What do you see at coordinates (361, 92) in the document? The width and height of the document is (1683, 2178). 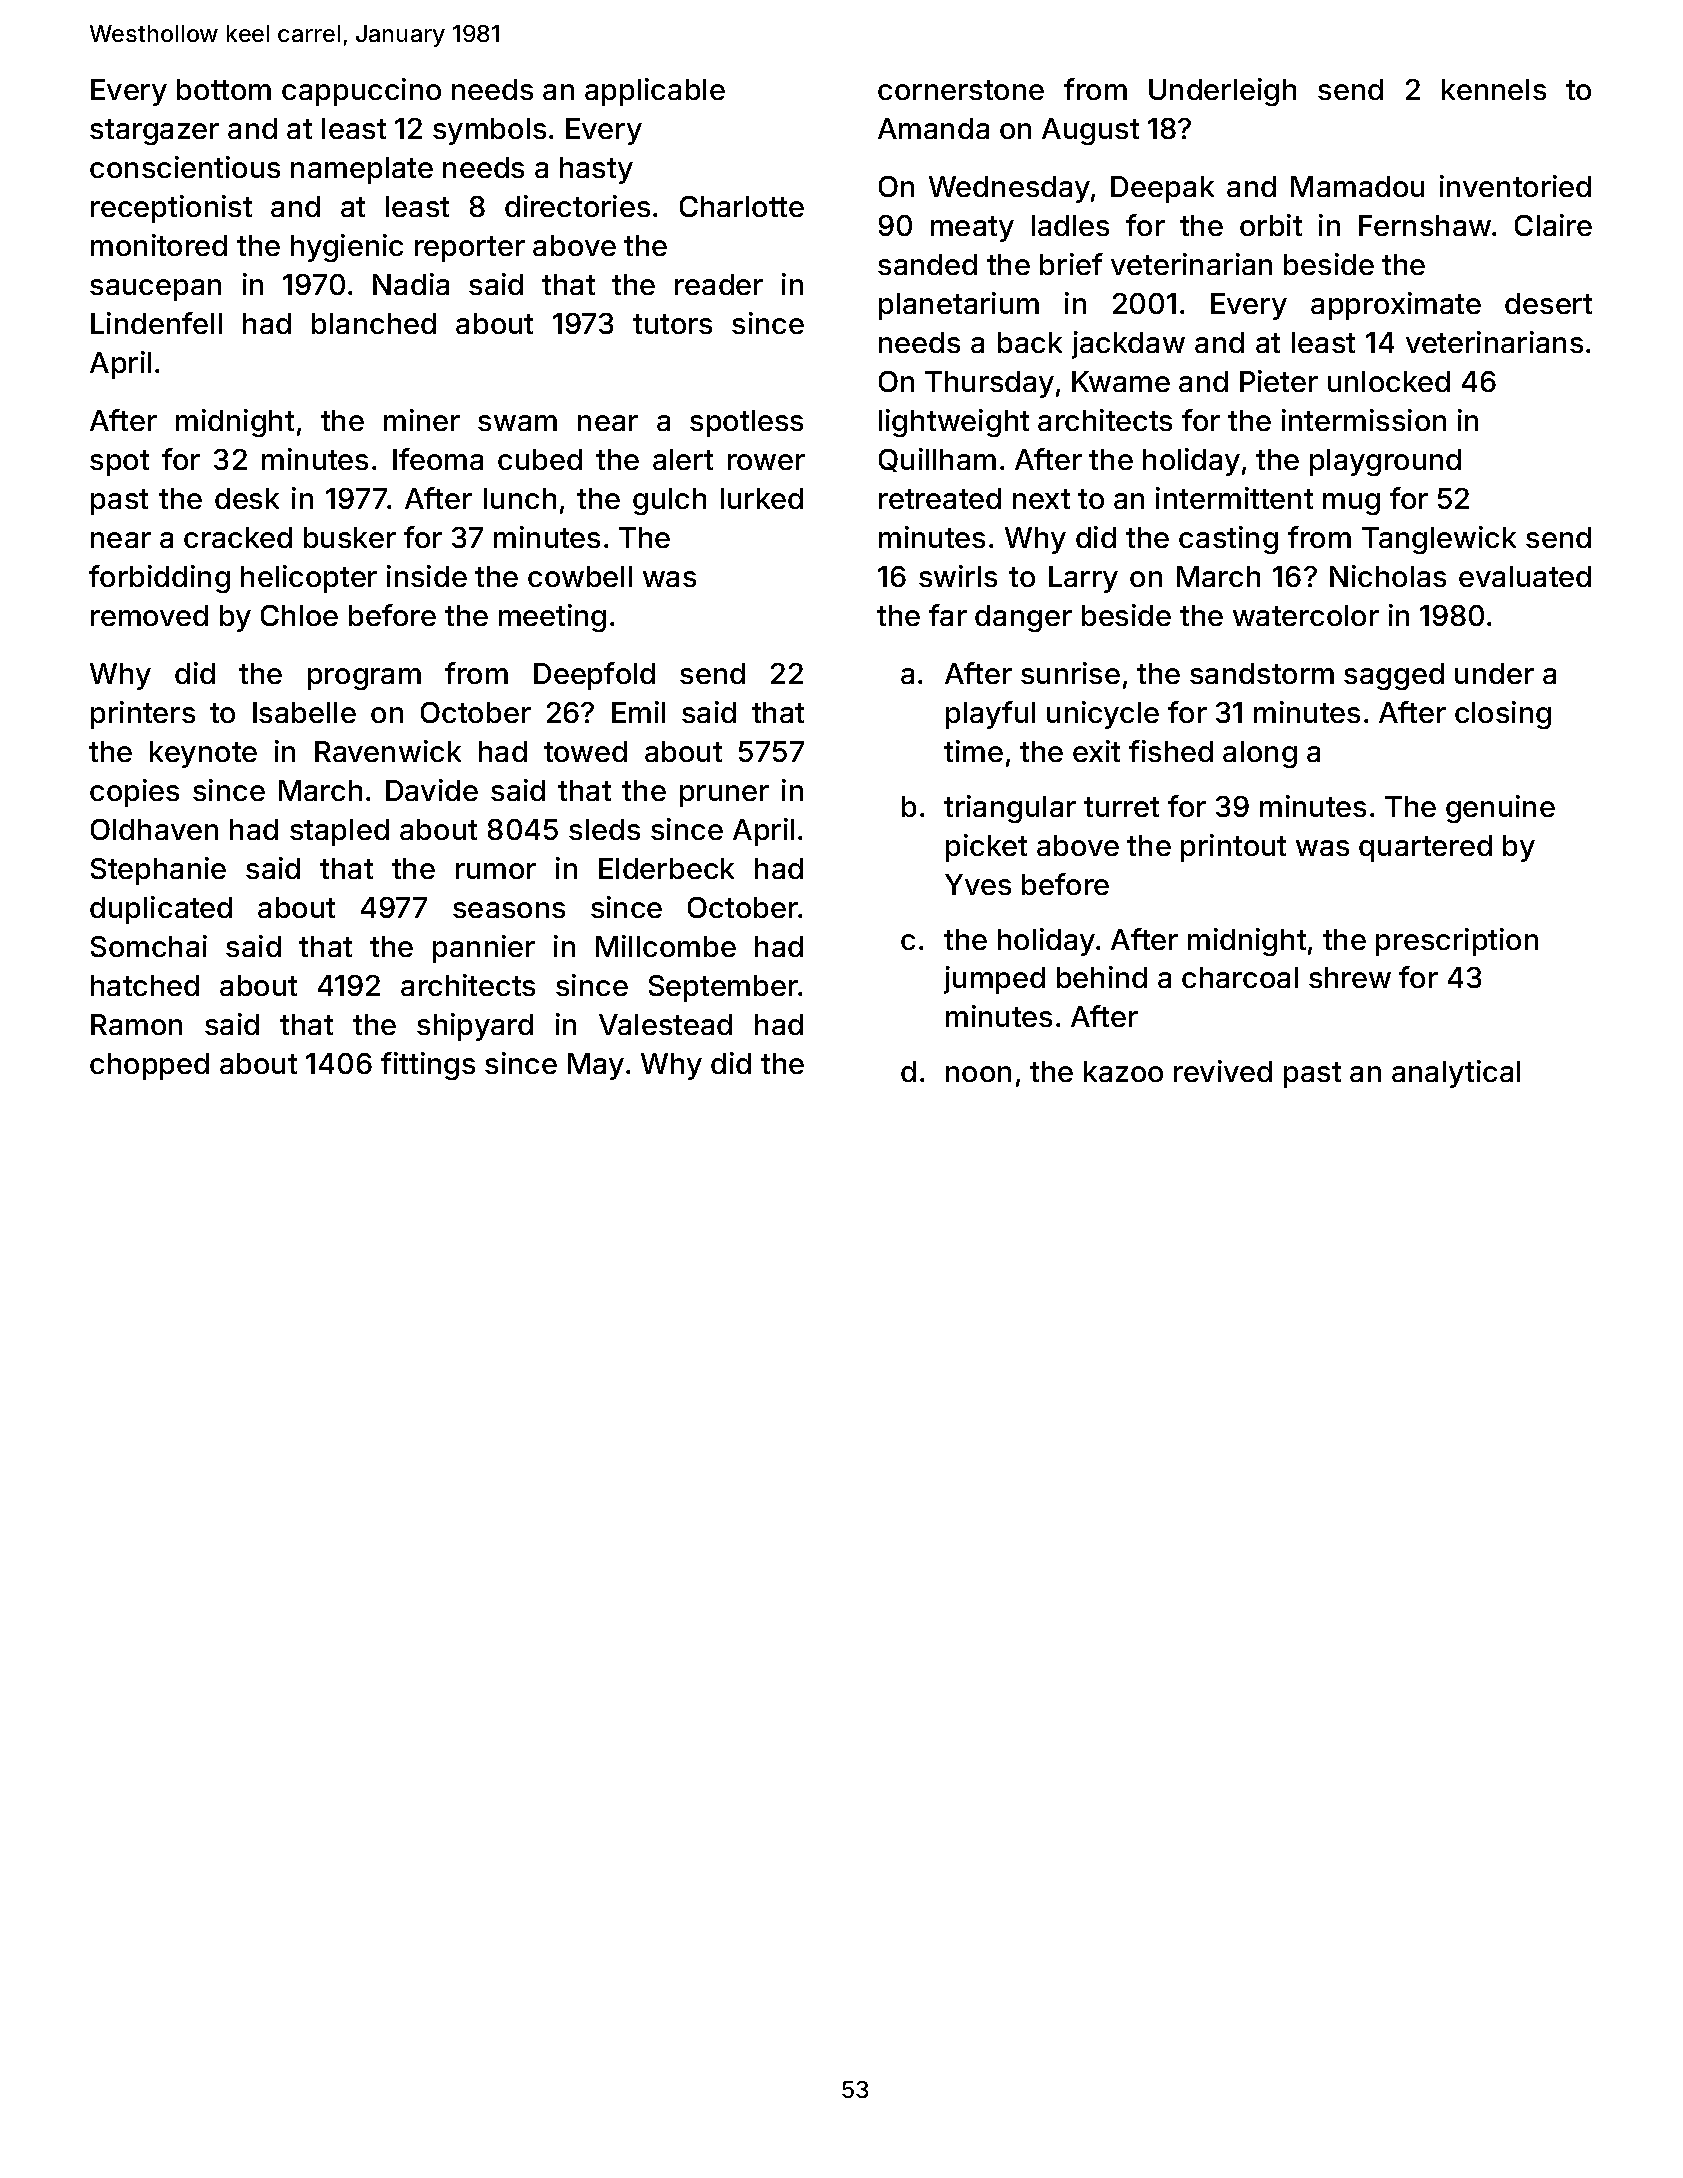 I see `cappuccino` at bounding box center [361, 92].
